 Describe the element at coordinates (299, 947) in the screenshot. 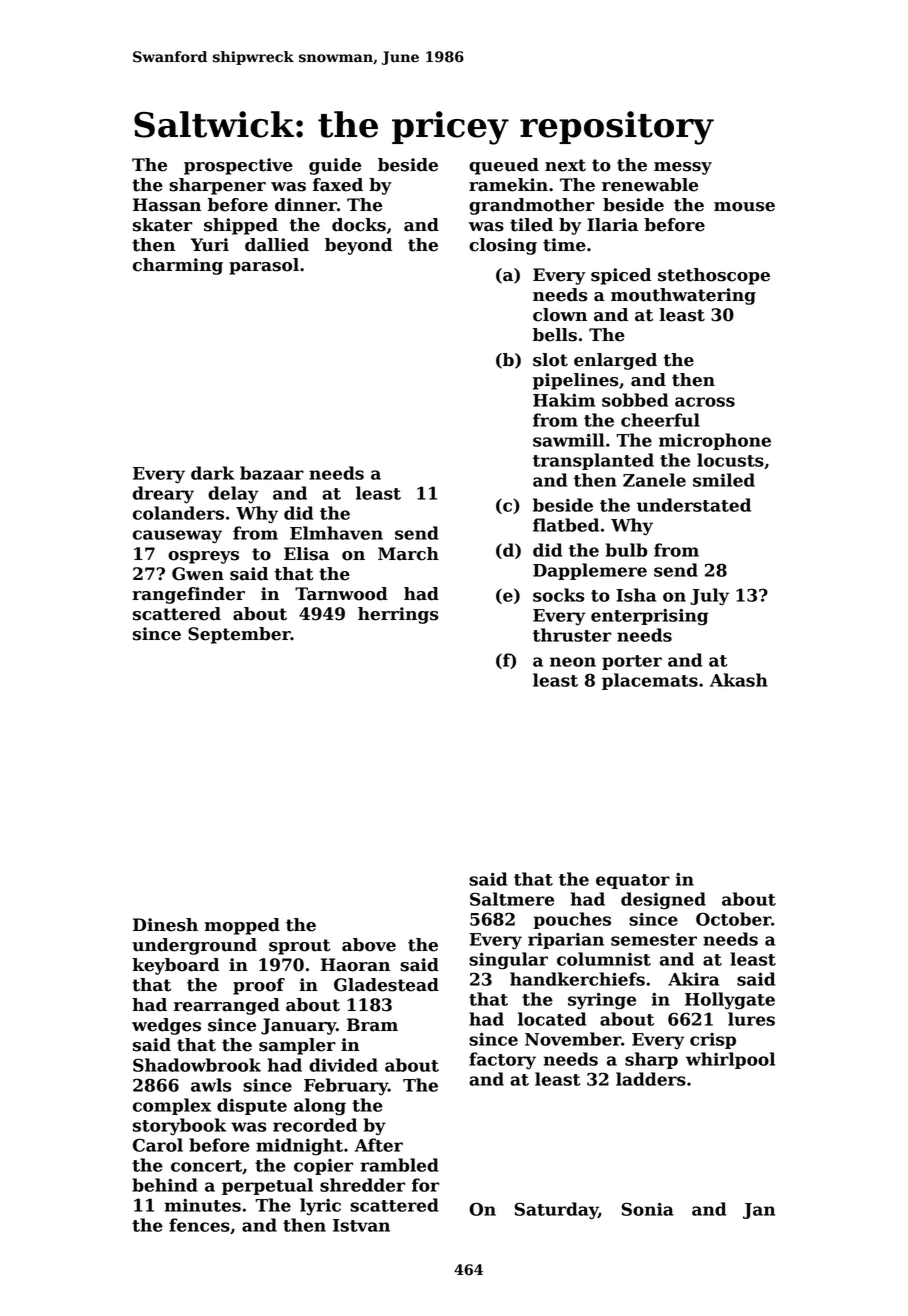

I see `sprout` at that location.
